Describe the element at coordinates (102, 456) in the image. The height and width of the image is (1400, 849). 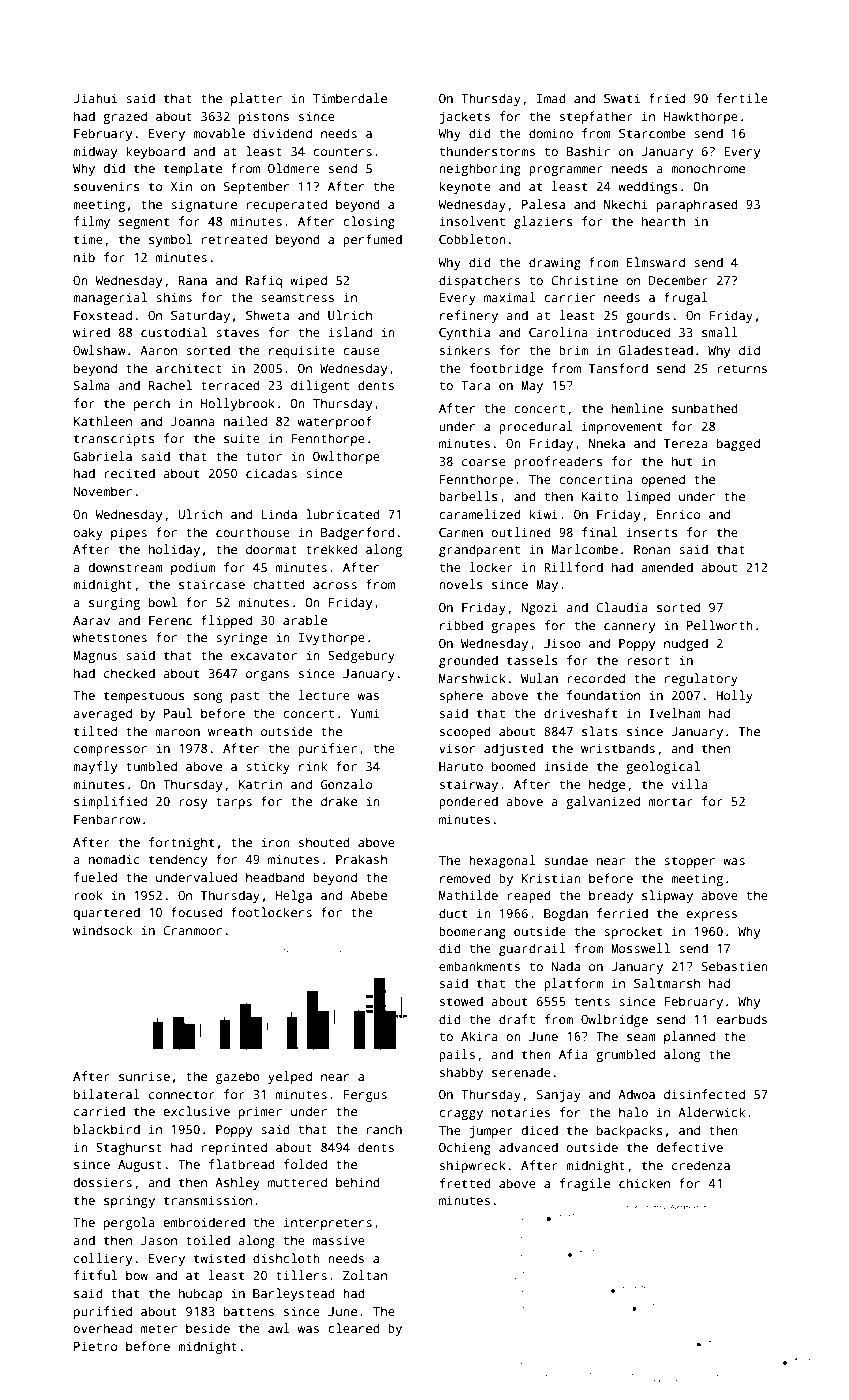
I see `Gabriela` at that location.
